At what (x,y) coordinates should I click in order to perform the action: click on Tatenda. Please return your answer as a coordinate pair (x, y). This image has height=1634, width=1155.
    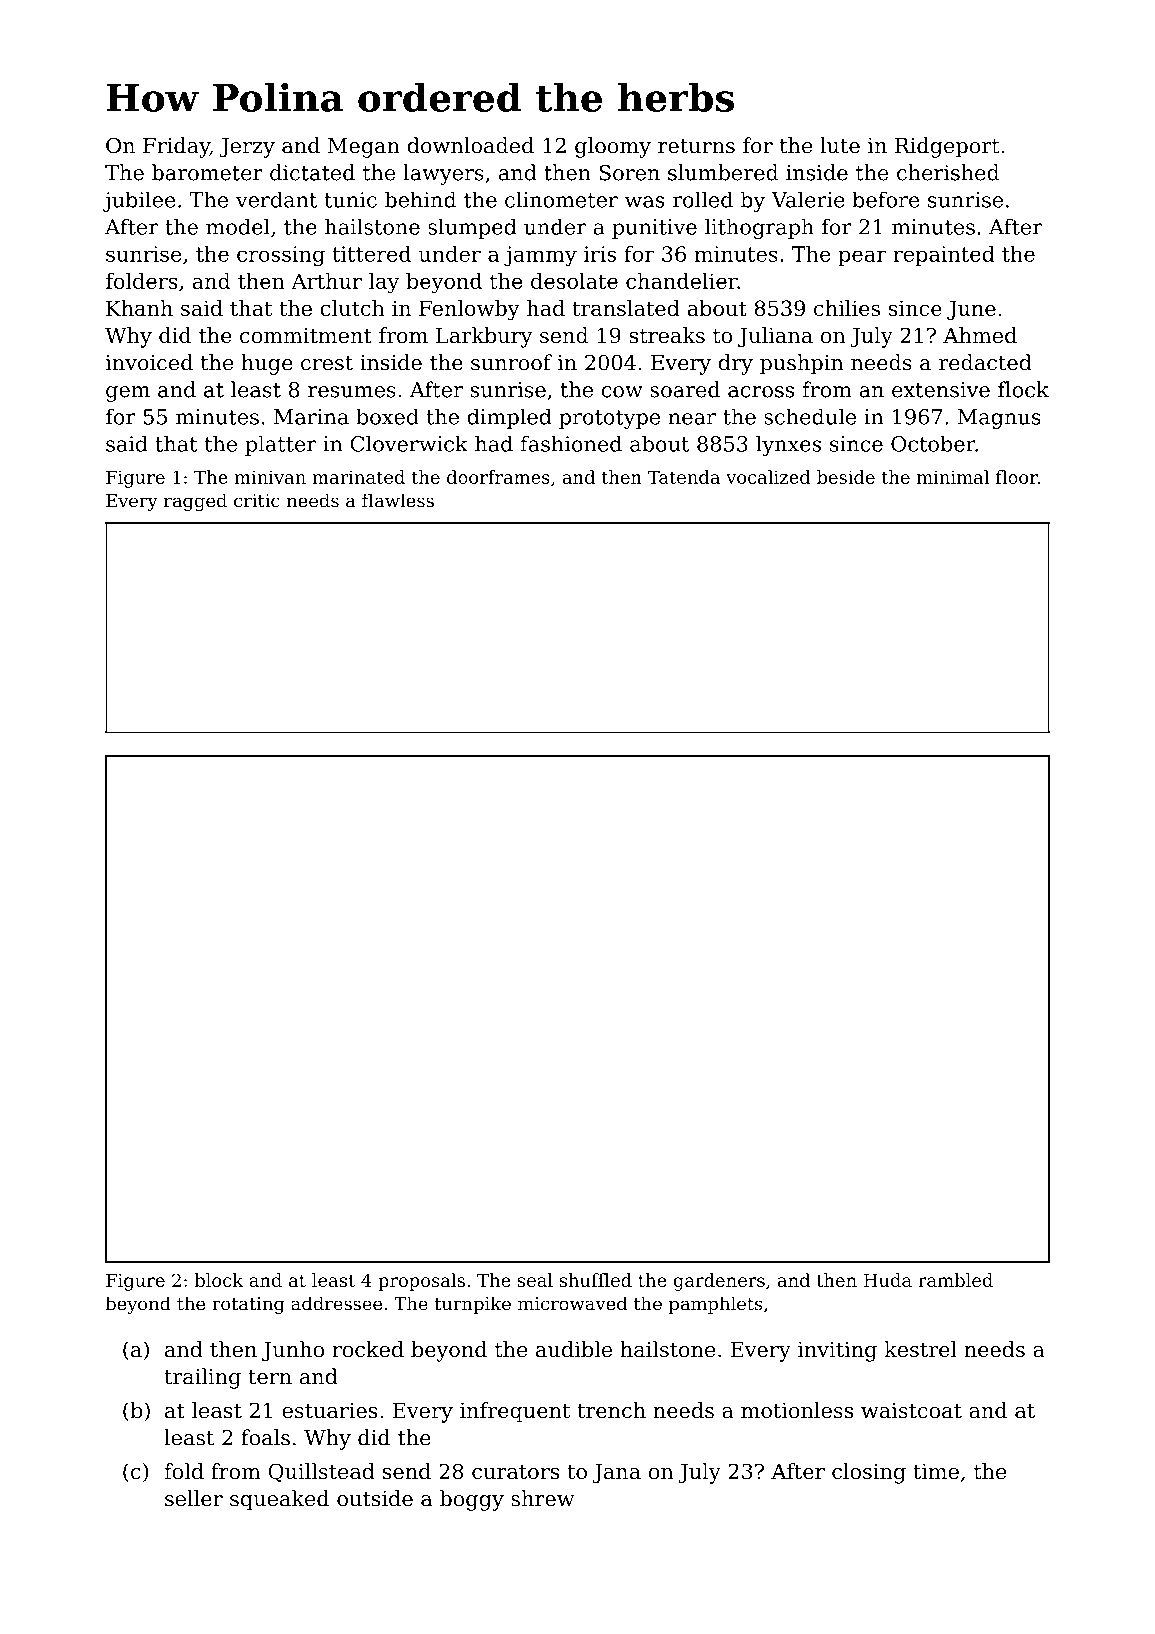
    Looking at the image, I should click on (684, 477).
